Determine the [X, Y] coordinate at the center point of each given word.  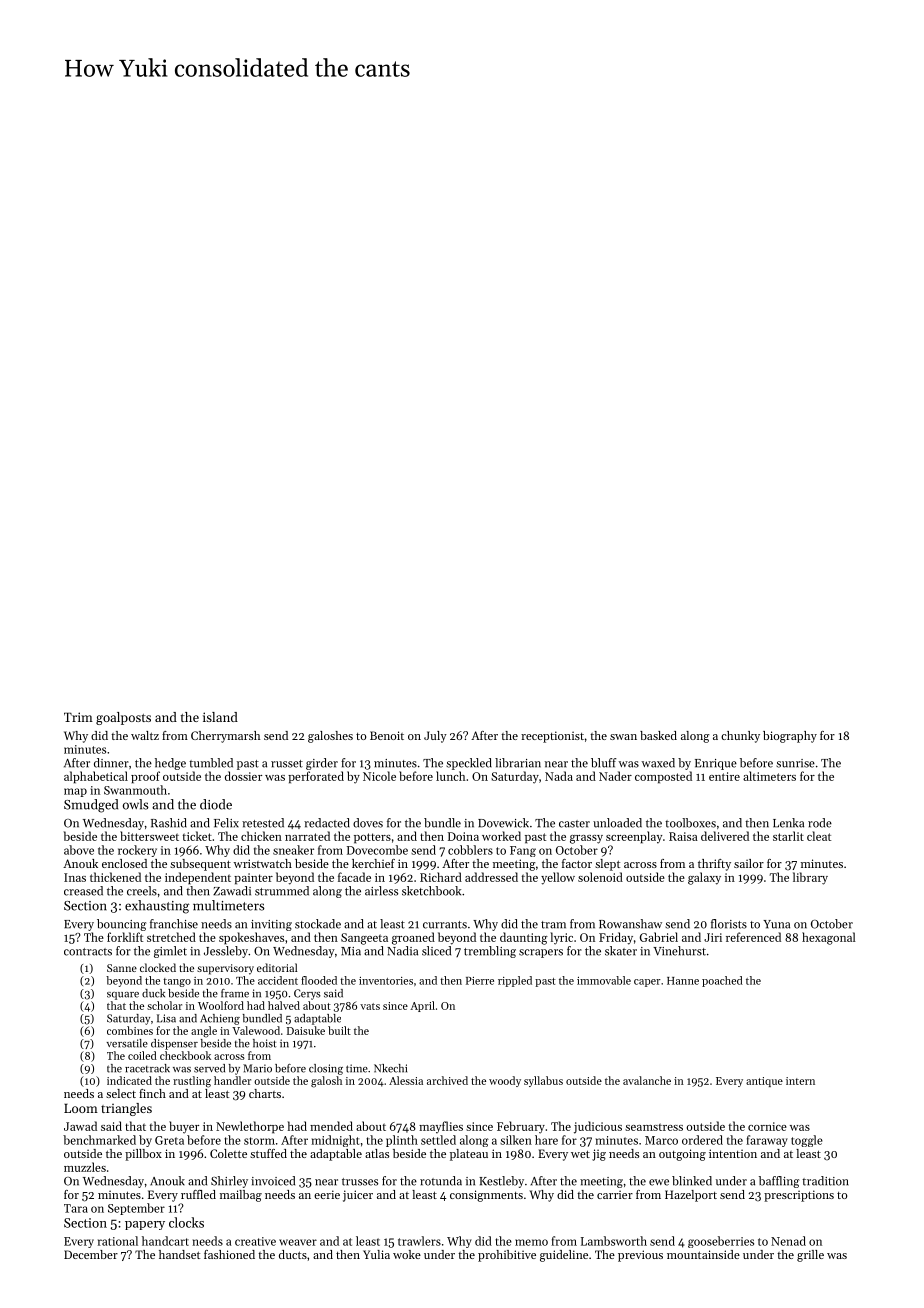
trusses [360, 1182]
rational [118, 1241]
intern [800, 1081]
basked [658, 735]
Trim [78, 717]
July [435, 737]
